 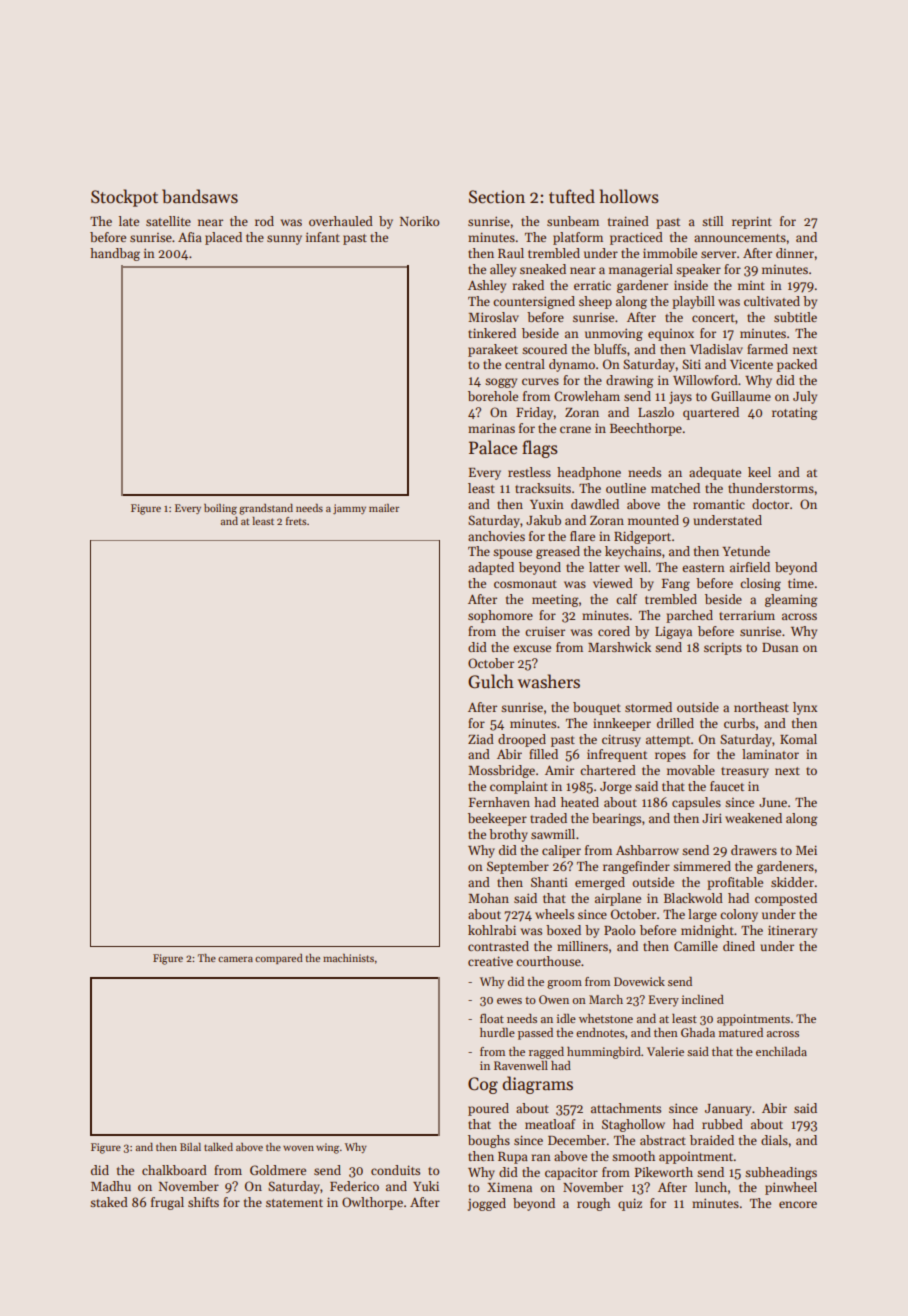 What do you see at coordinates (341, 221) in the page?
I see `overhauled` at bounding box center [341, 221].
